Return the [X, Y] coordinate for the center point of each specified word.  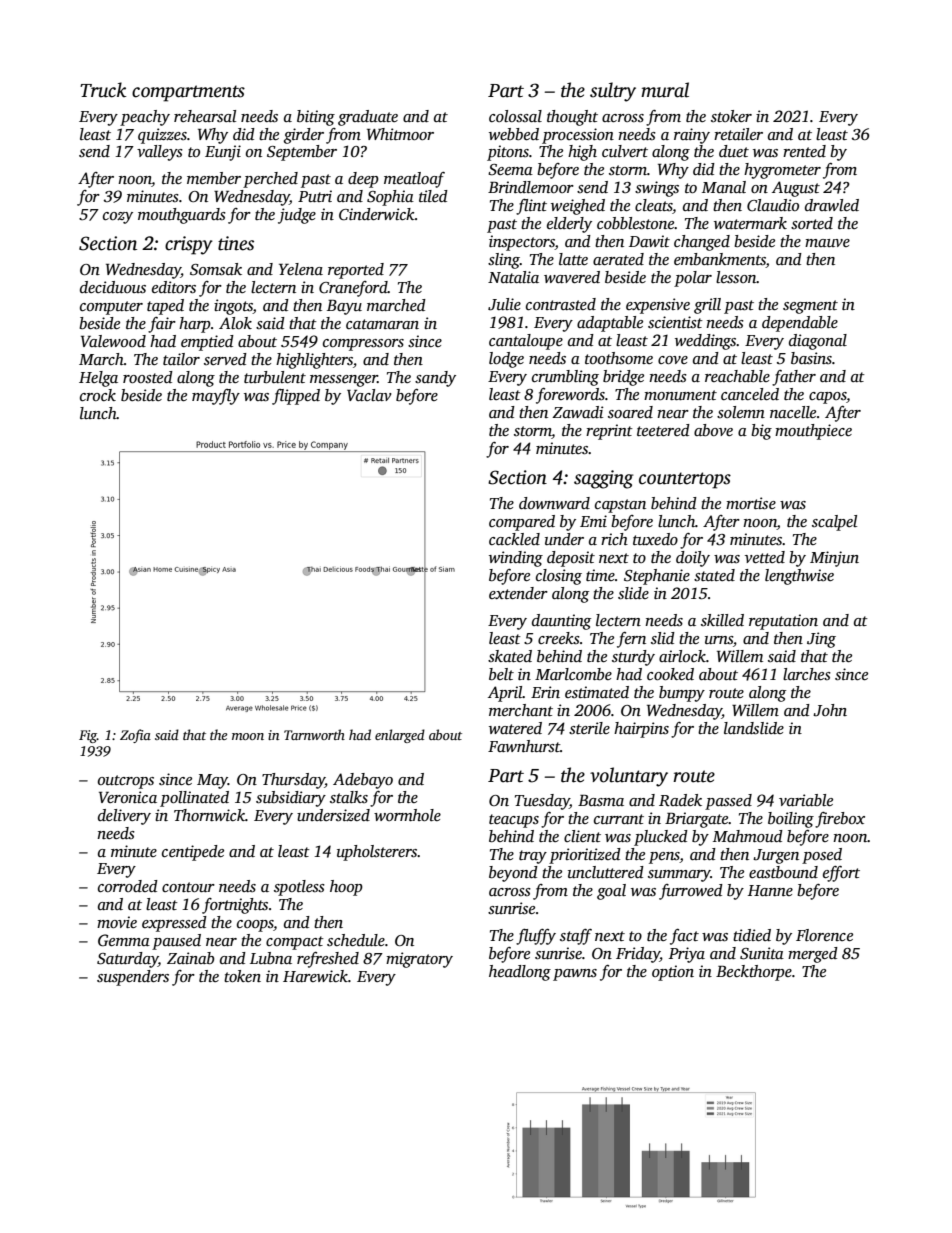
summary [679, 876]
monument [680, 395]
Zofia [135, 736]
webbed [514, 134]
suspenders [133, 978]
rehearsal [205, 116]
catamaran [382, 324]
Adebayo [363, 781]
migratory [419, 960]
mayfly [216, 397]
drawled [832, 205]
